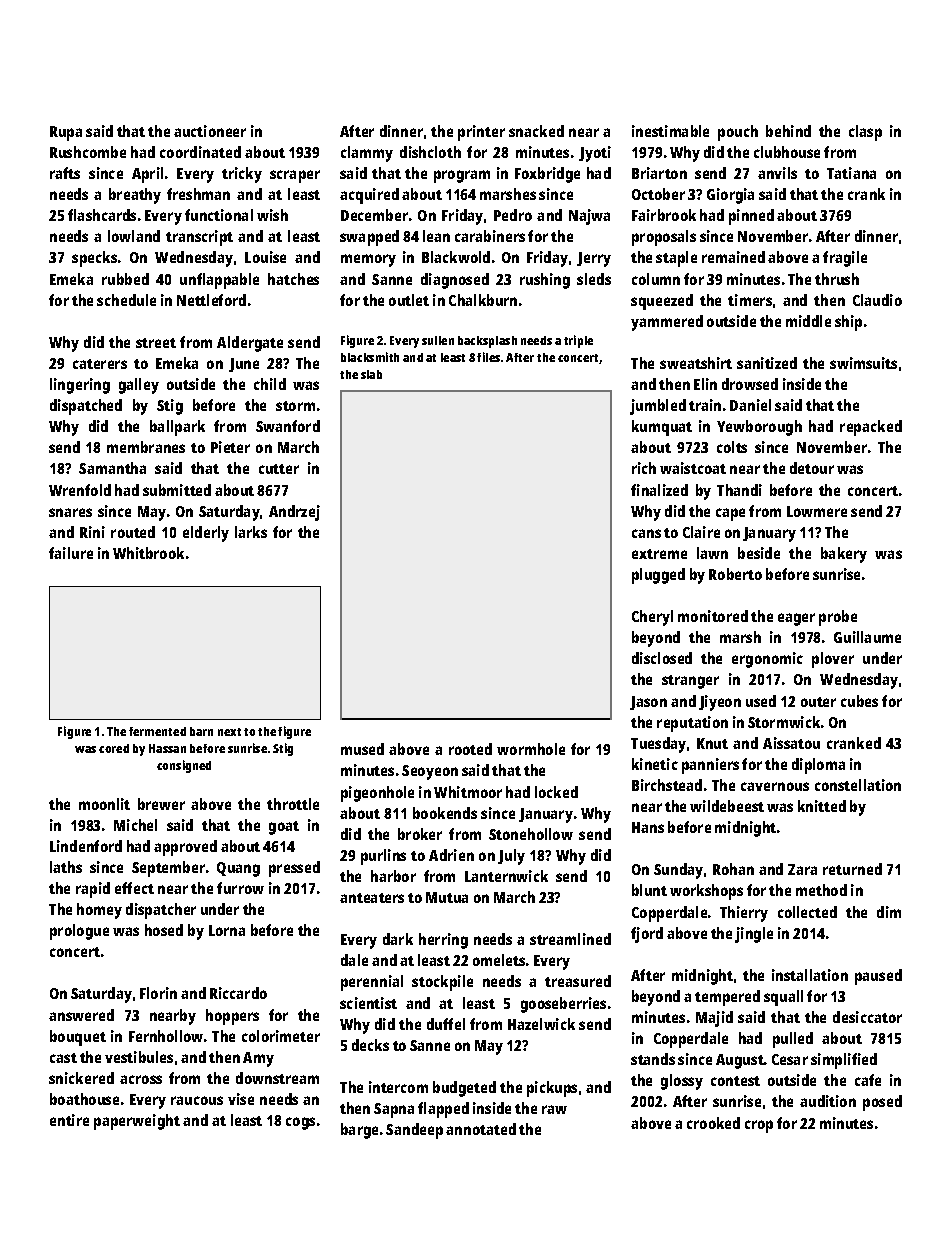 The image size is (952, 1233). I want to click on elderly, so click(206, 534).
